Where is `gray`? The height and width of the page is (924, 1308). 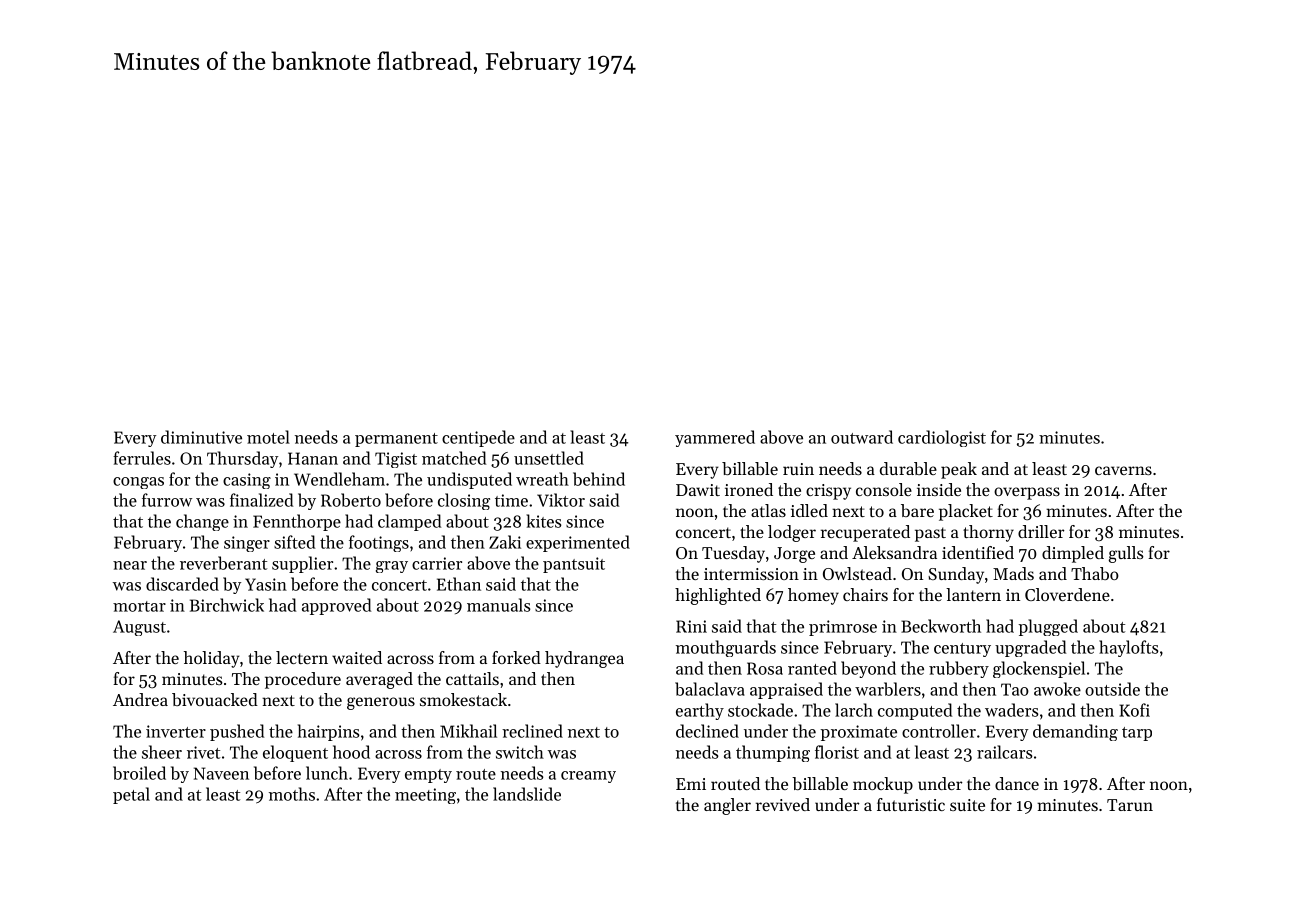 gray is located at coordinates (392, 567).
